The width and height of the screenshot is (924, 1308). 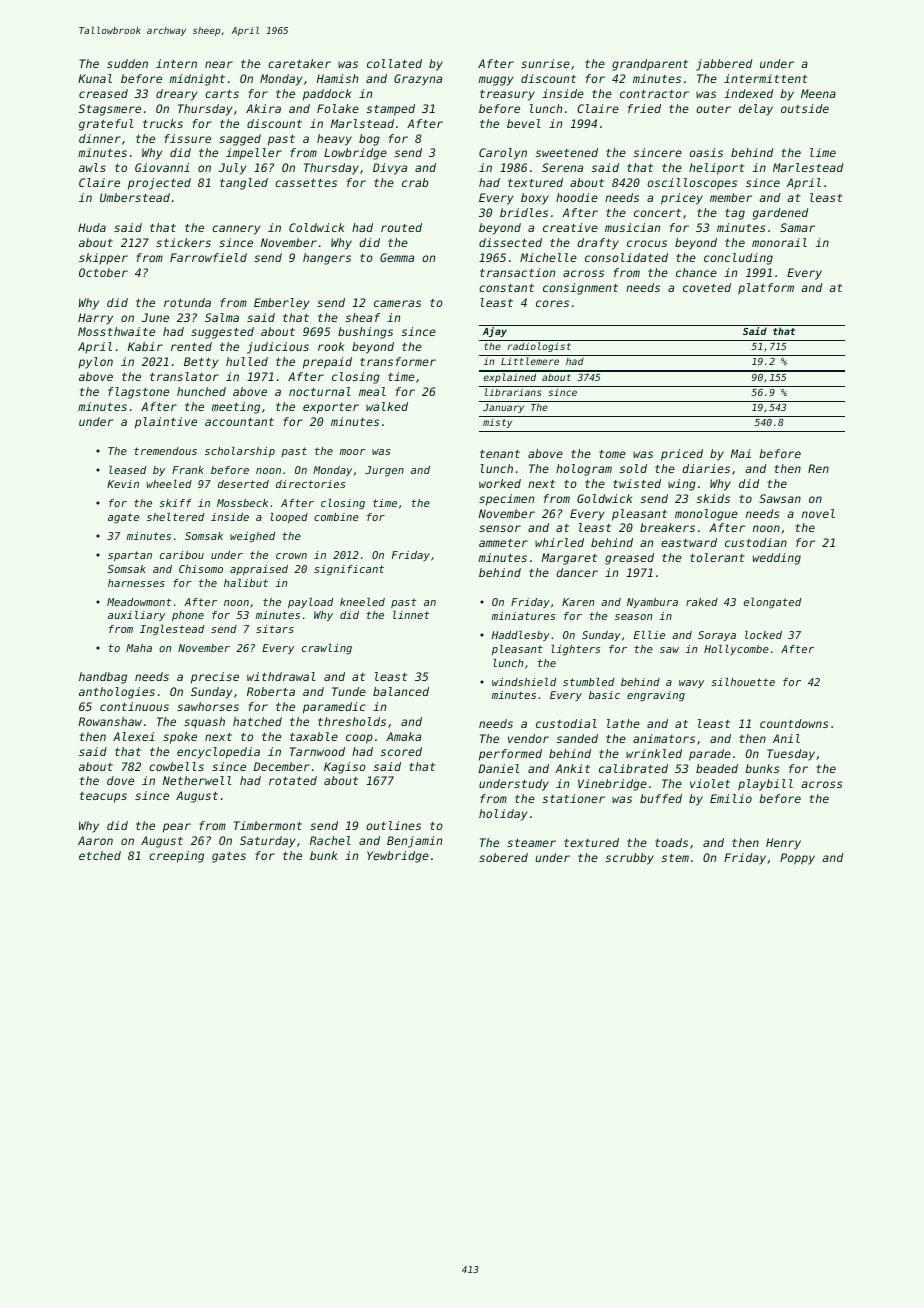 What do you see at coordinates (524, 123) in the screenshot?
I see `bevel` at bounding box center [524, 123].
